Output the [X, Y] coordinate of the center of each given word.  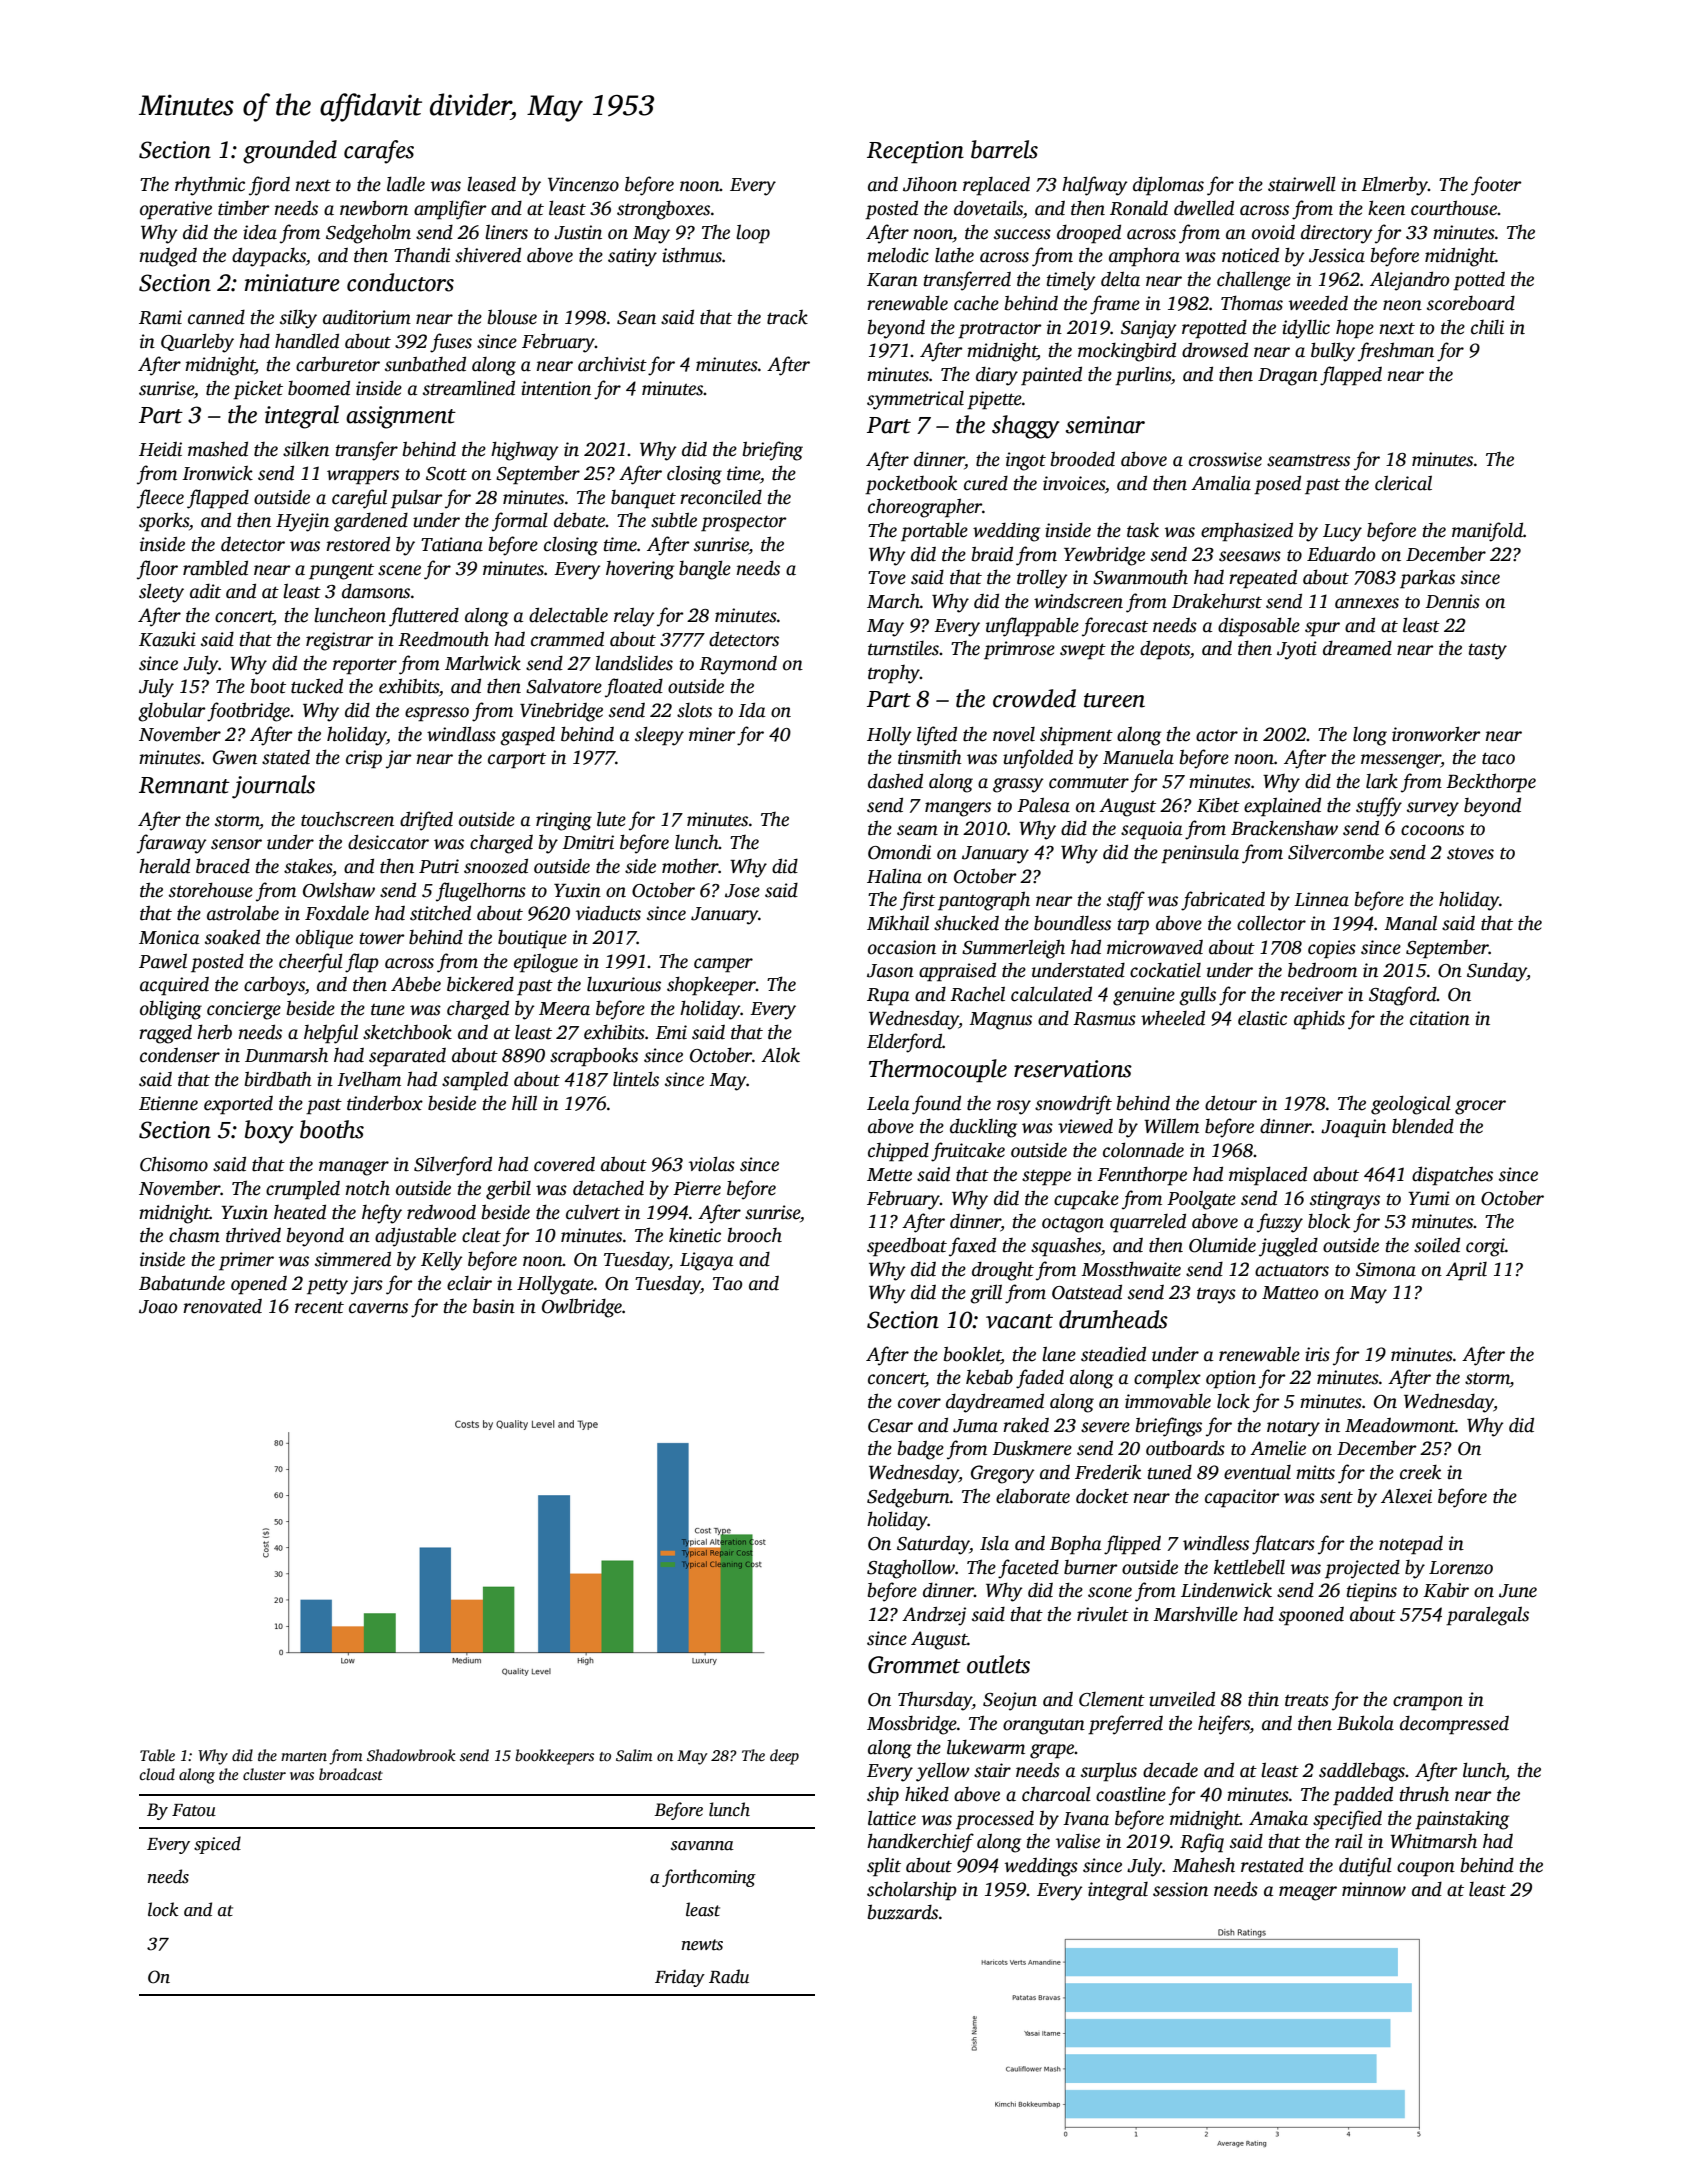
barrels [1004, 149]
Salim [634, 1755]
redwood [441, 1212]
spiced [217, 1845]
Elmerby [1394, 186]
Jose [742, 891]
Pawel [163, 961]
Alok [780, 1055]
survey [1433, 809]
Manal [1410, 923]
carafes [379, 152]
